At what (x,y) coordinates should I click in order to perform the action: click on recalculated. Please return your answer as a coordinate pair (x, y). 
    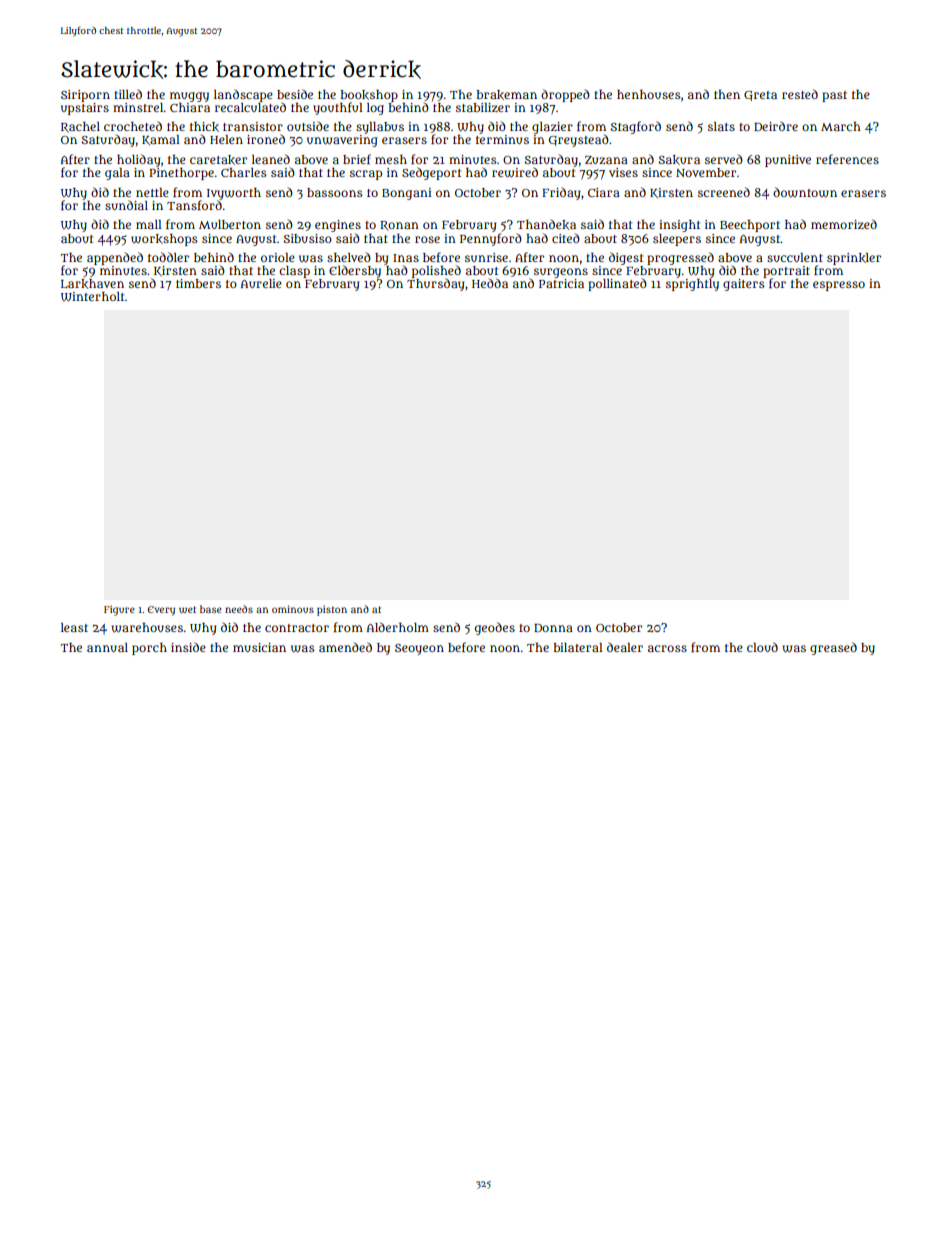
    Looking at the image, I should click on (250, 107).
